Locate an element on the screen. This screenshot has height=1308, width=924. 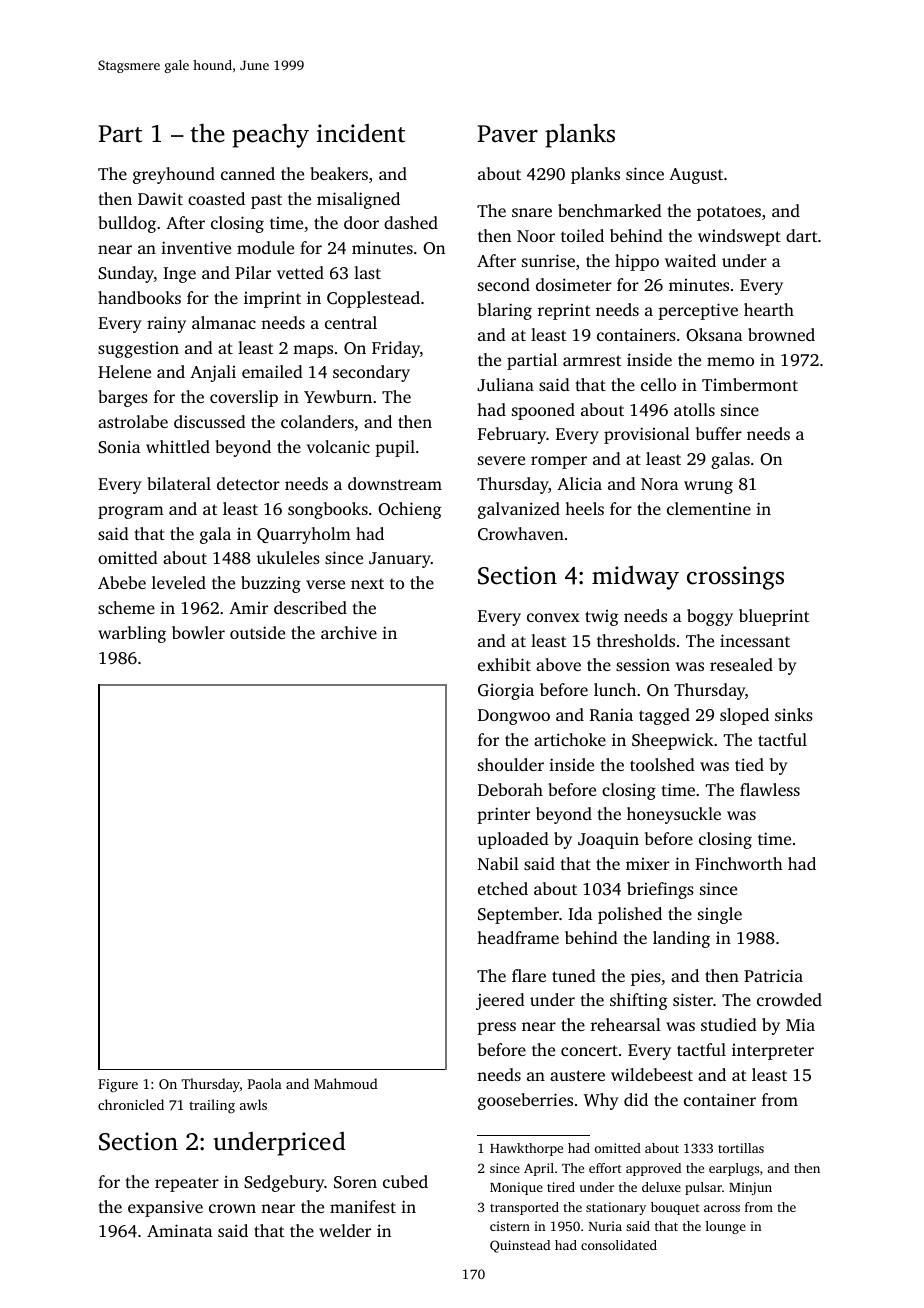
Crowhaven is located at coordinates (521, 534).
